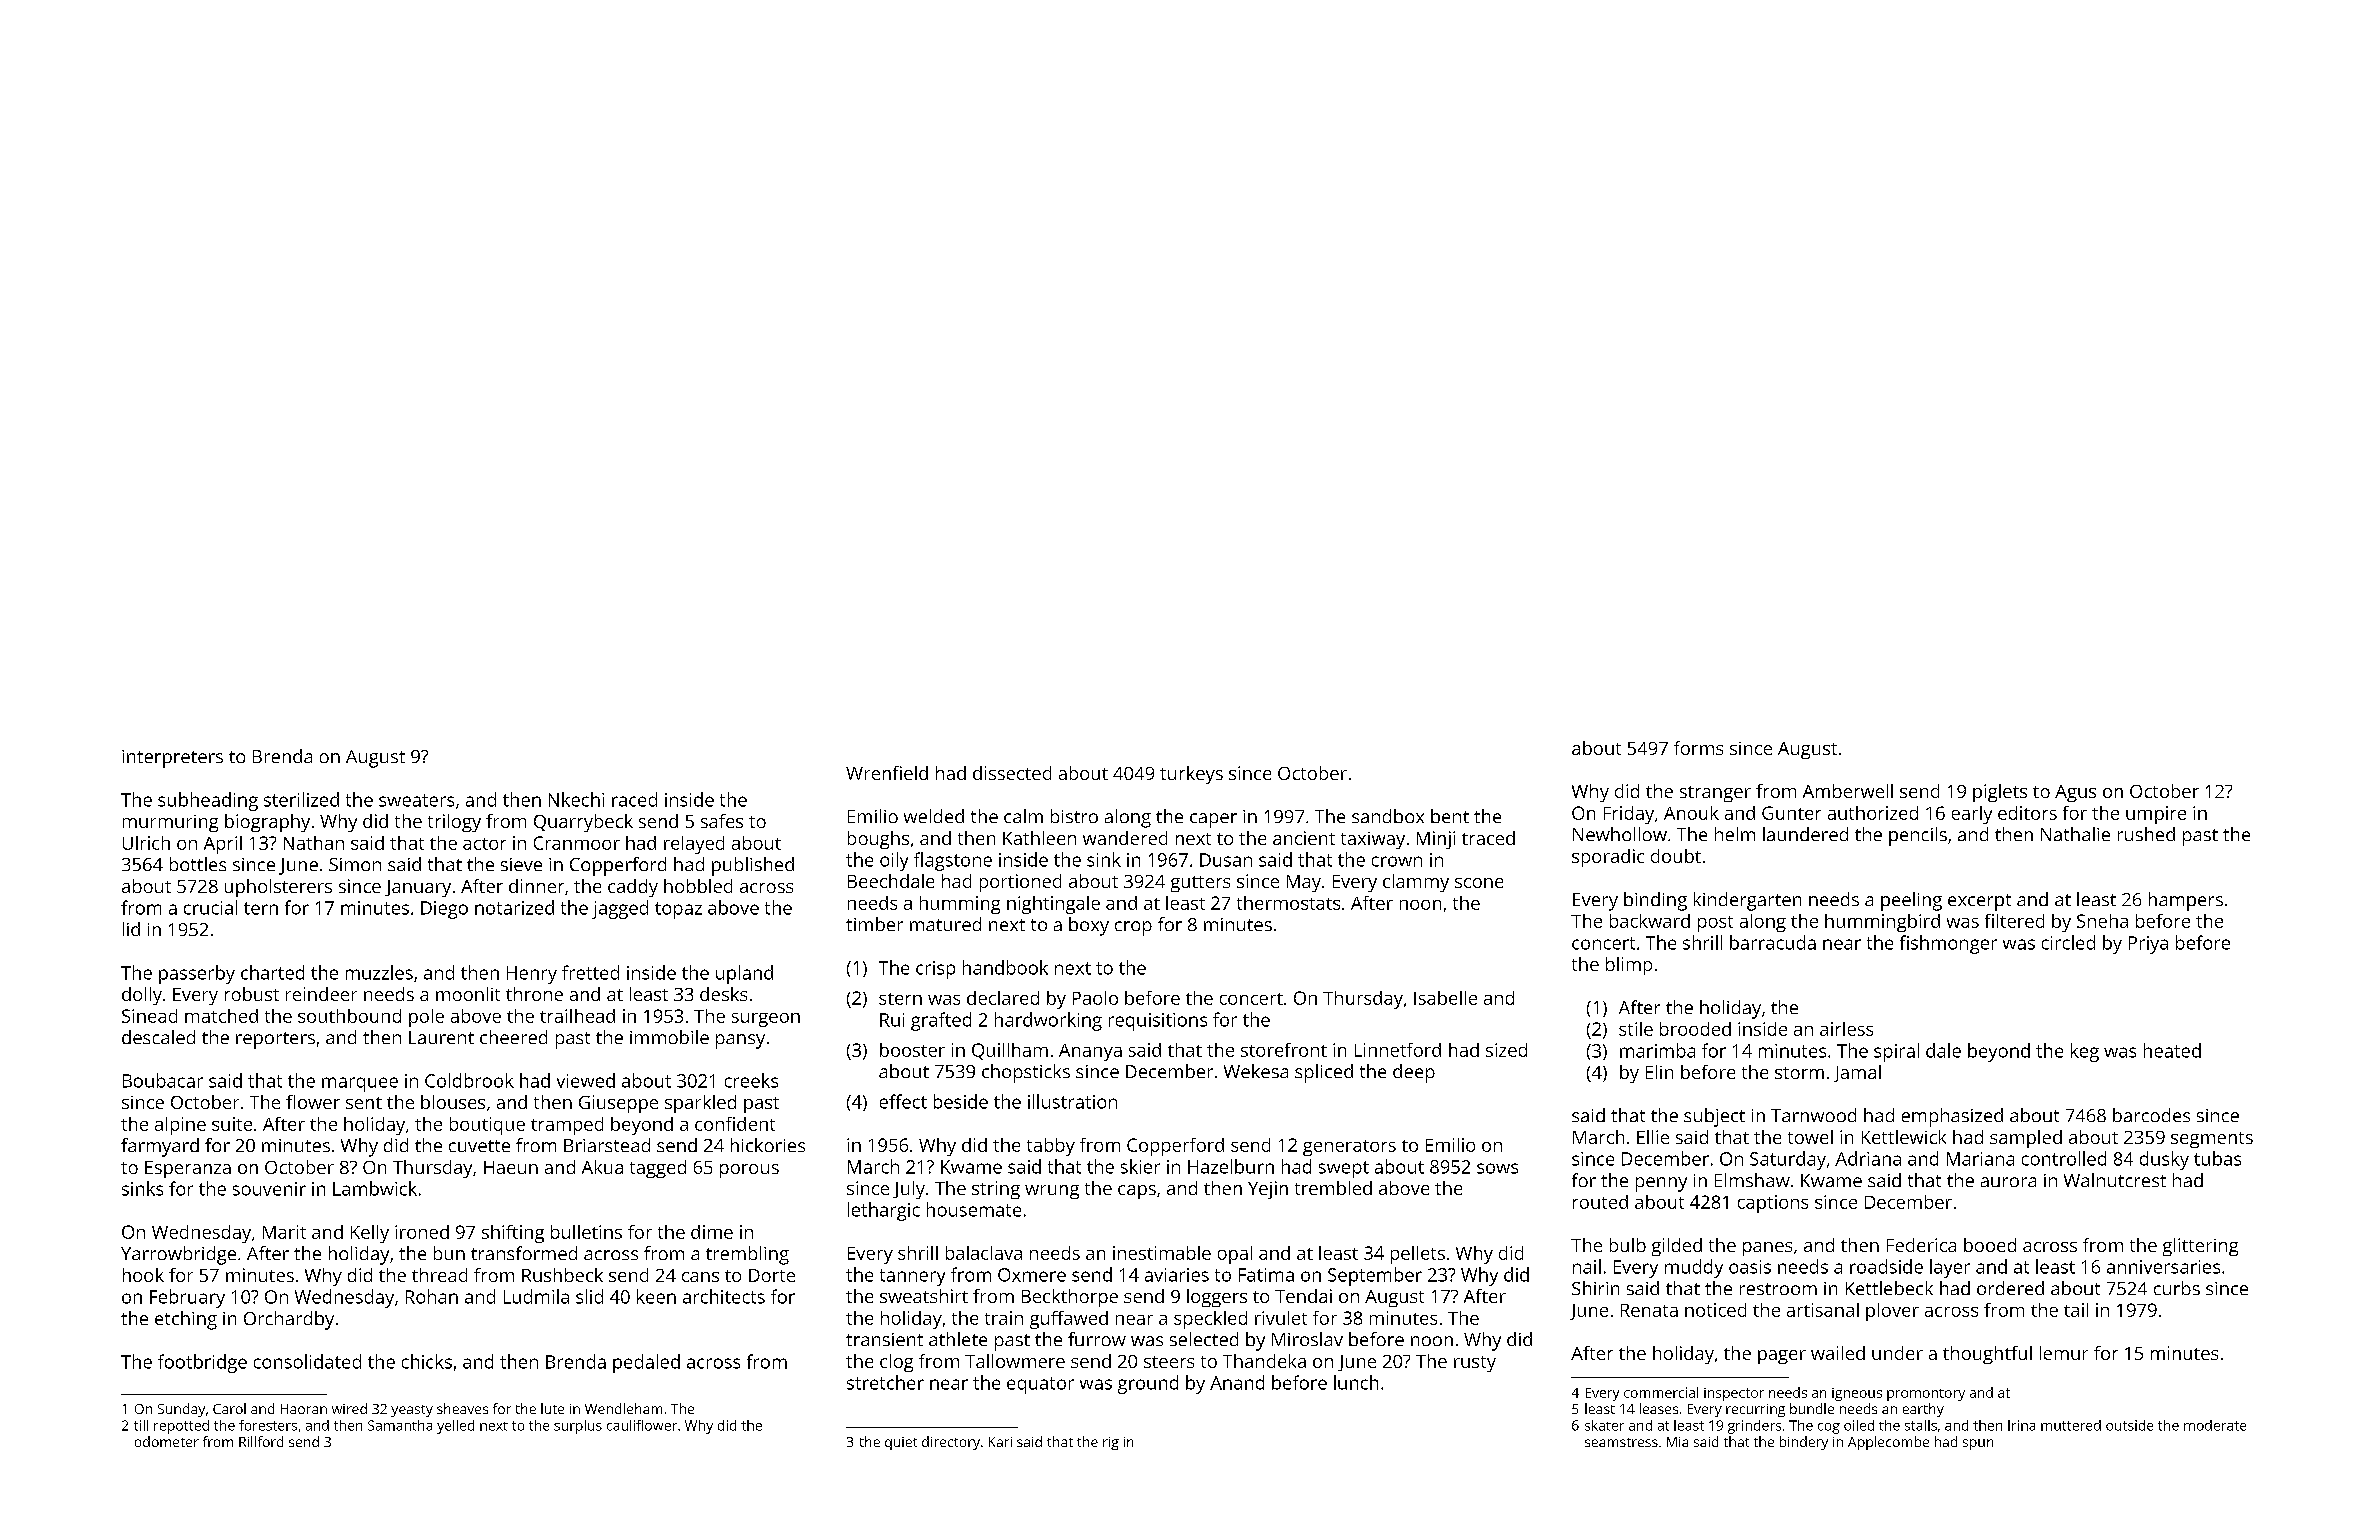 The image size is (2380, 1540). Describe the element at coordinates (1000, 1442) in the screenshot. I see `Kari` at that location.
